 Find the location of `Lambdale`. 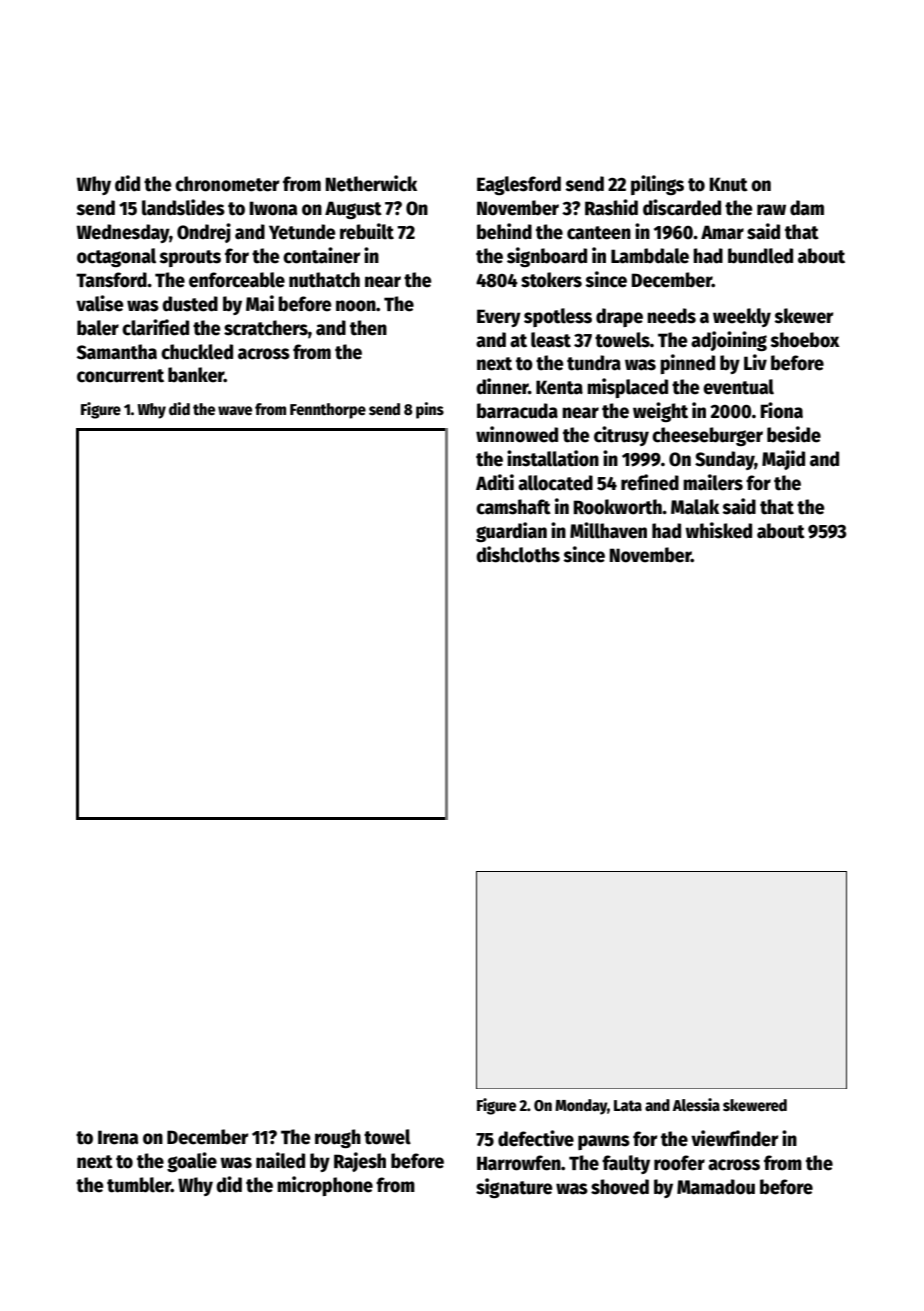

Lambdale is located at coordinates (650, 256).
